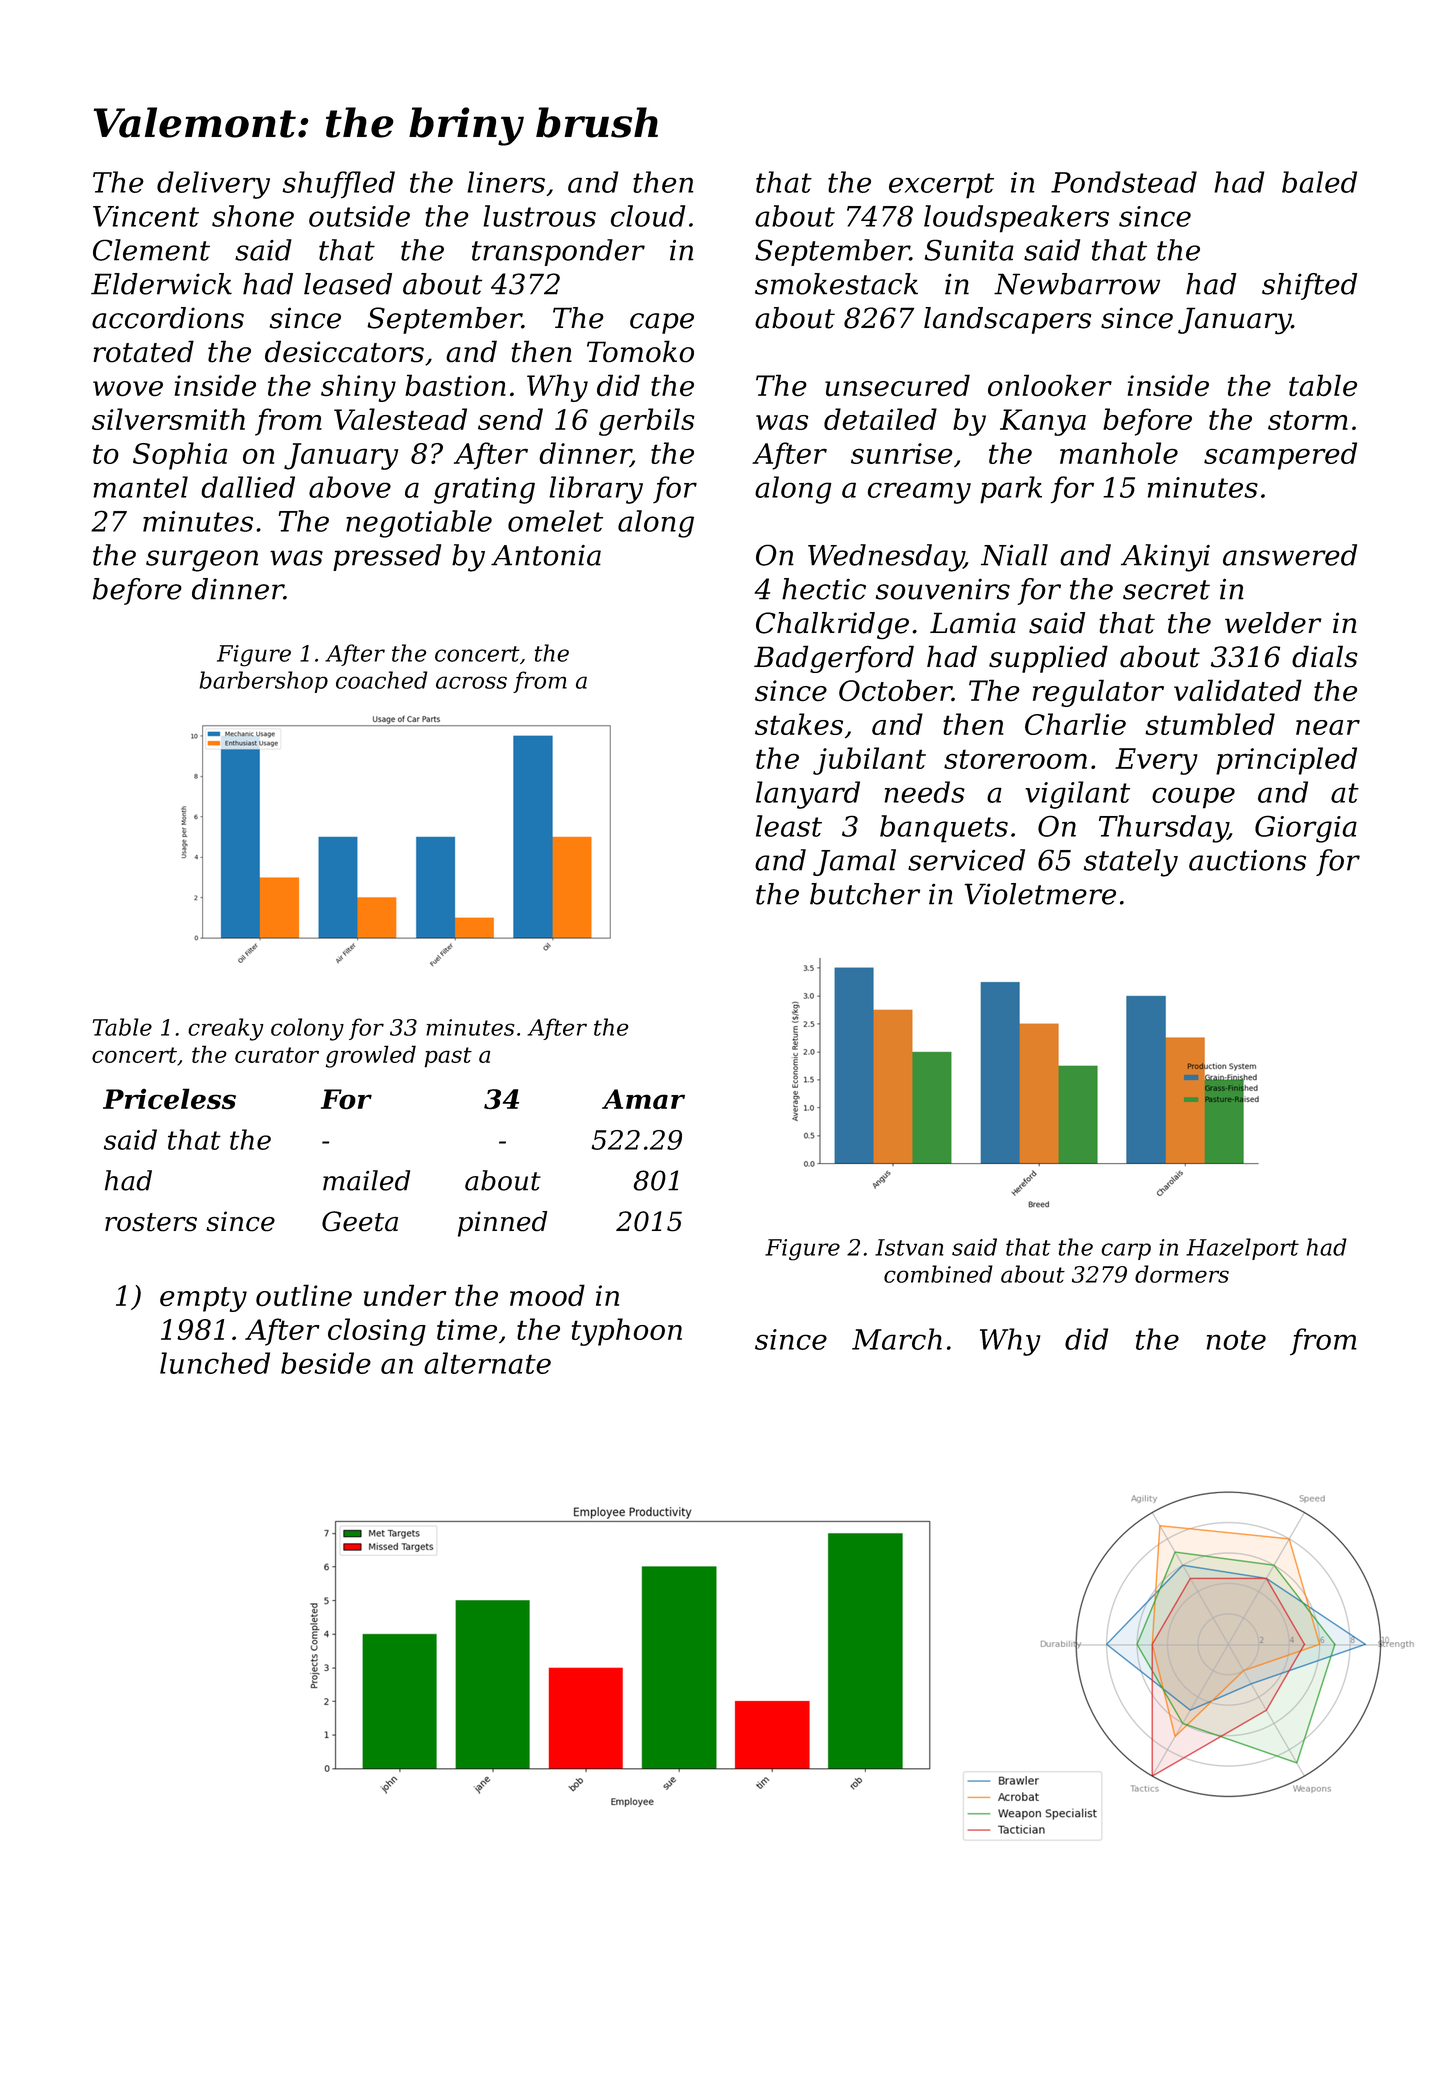 The image size is (1450, 2100). Describe the element at coordinates (897, 385) in the screenshot. I see `unsecured` at that location.
